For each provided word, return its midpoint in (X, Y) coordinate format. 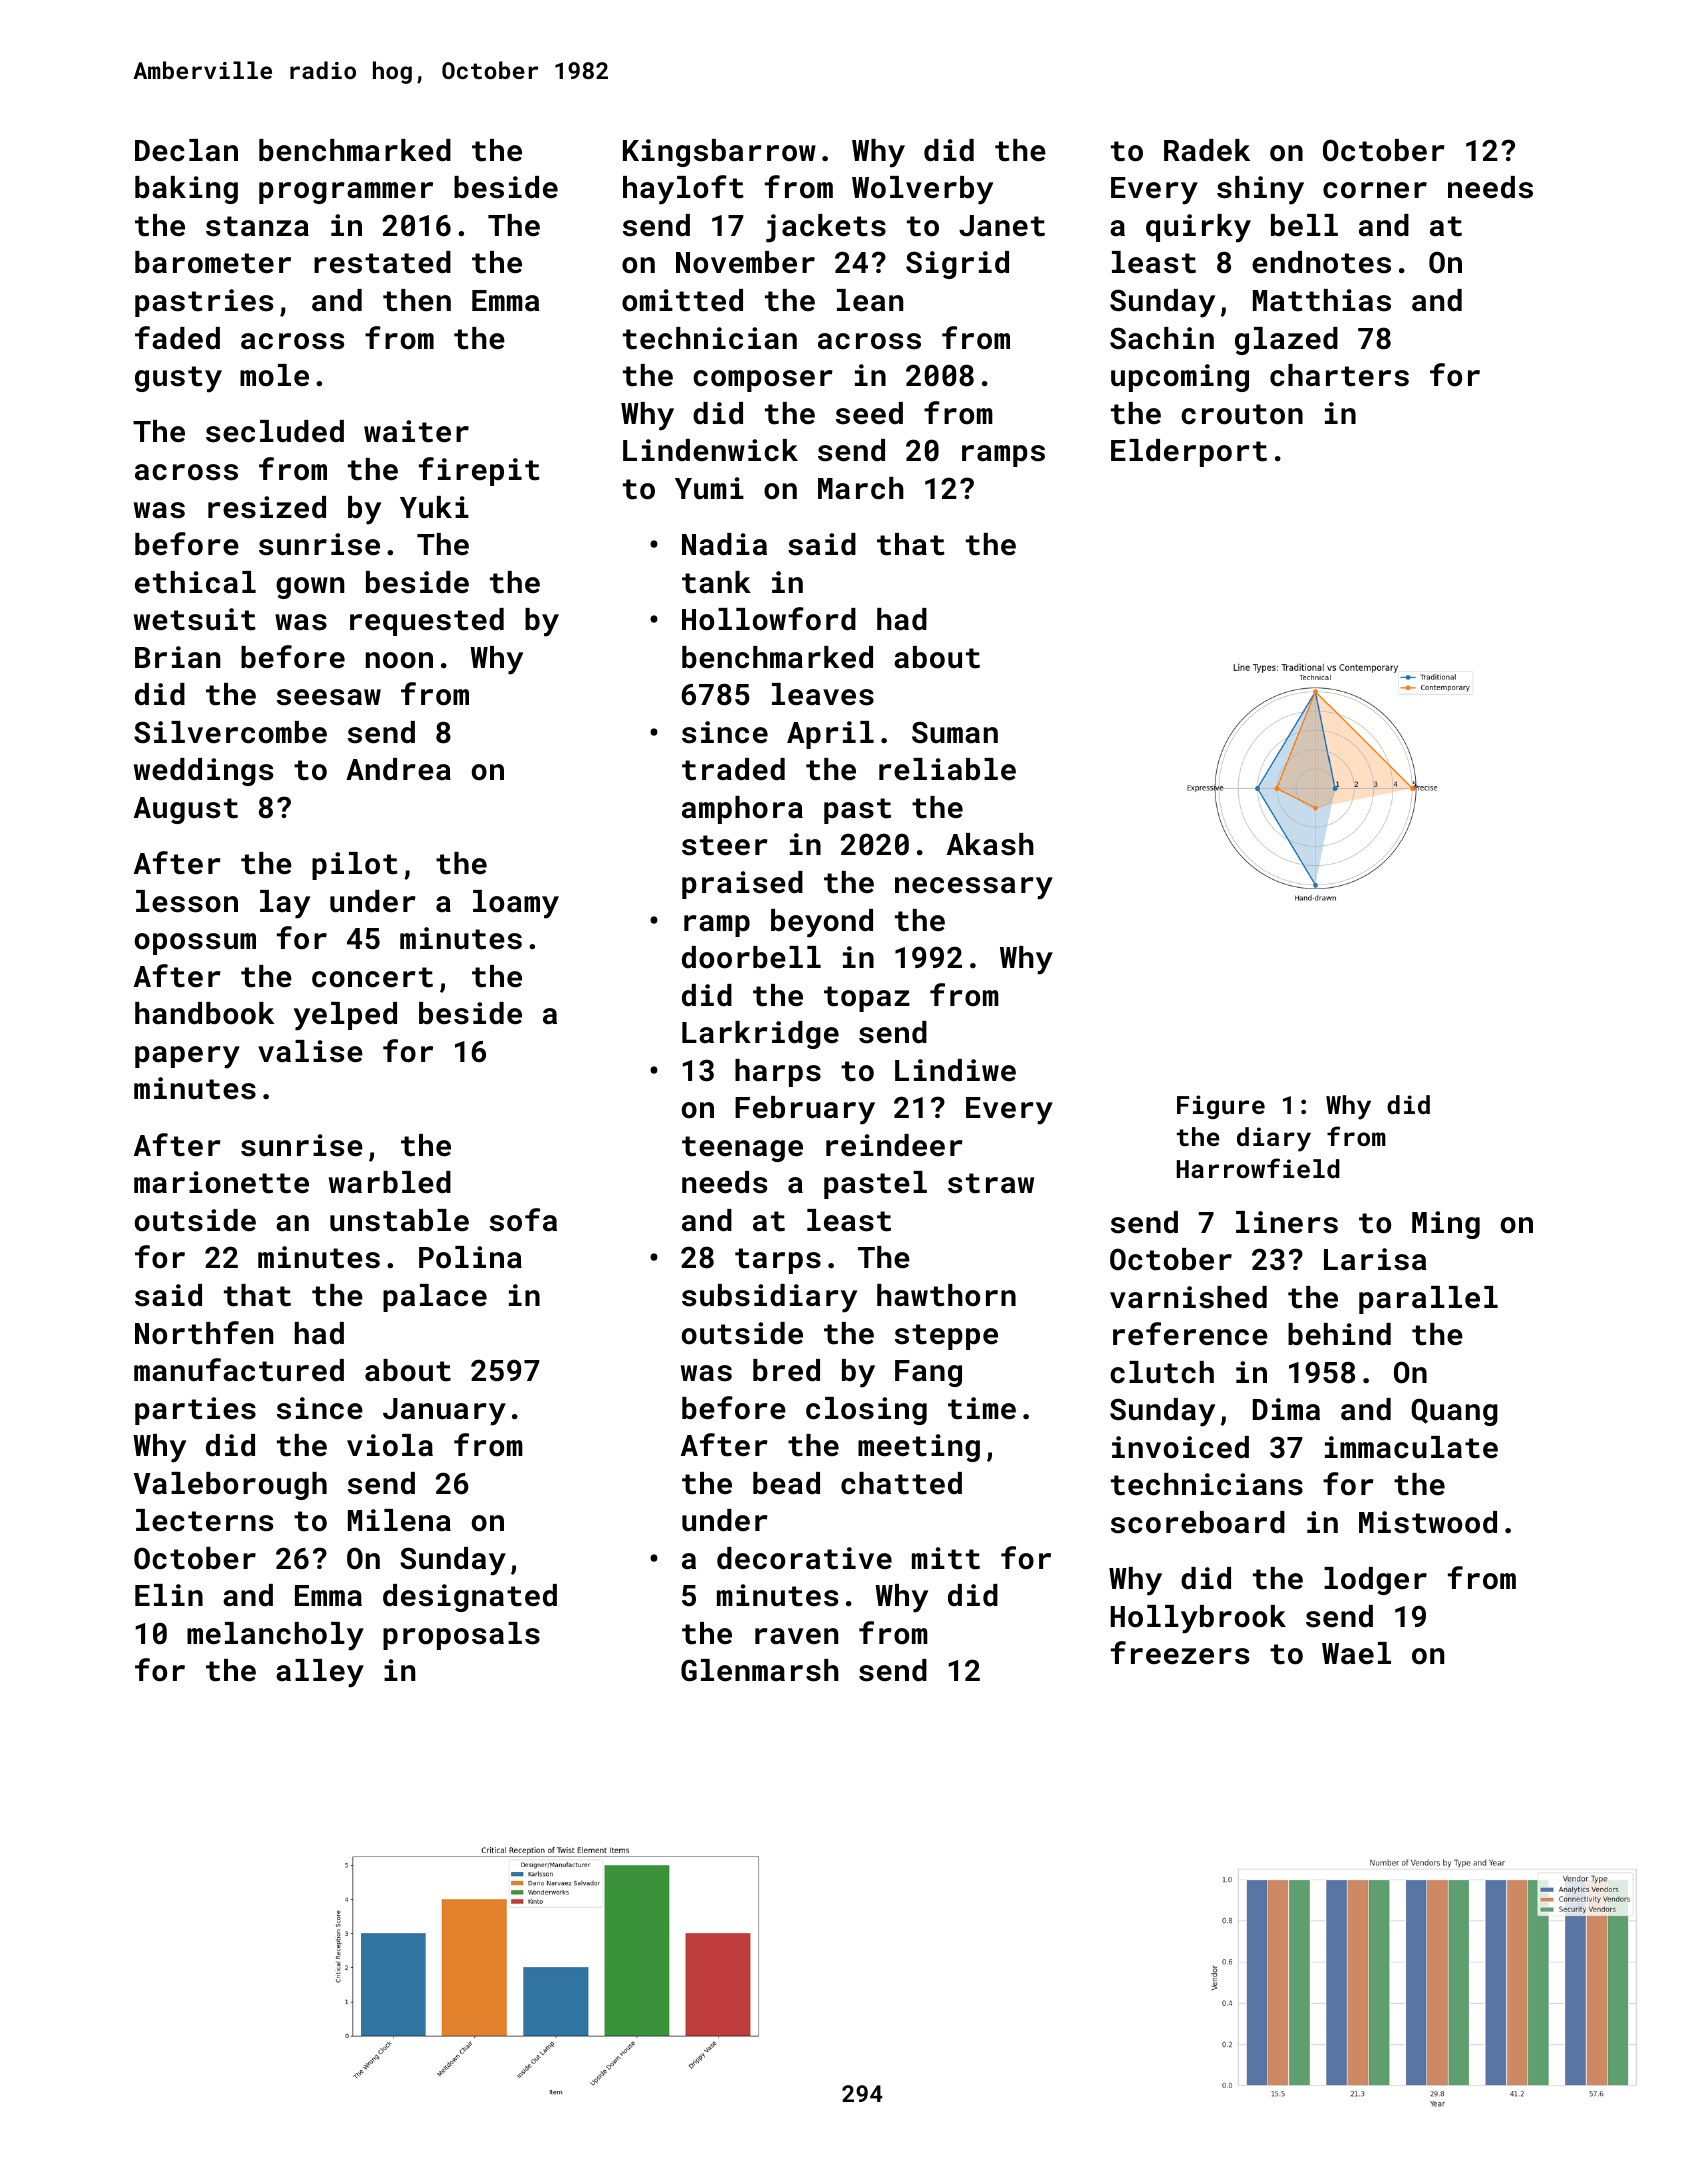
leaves (823, 694)
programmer (346, 193)
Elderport (1189, 453)
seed (869, 413)
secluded (275, 431)
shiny (1260, 190)
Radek (1207, 150)
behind (1339, 1334)
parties (195, 1411)
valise (310, 1051)
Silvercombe (230, 732)
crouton (1242, 414)
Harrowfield (1258, 1168)
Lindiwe (955, 1070)
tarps (778, 1261)
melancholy (275, 1636)
